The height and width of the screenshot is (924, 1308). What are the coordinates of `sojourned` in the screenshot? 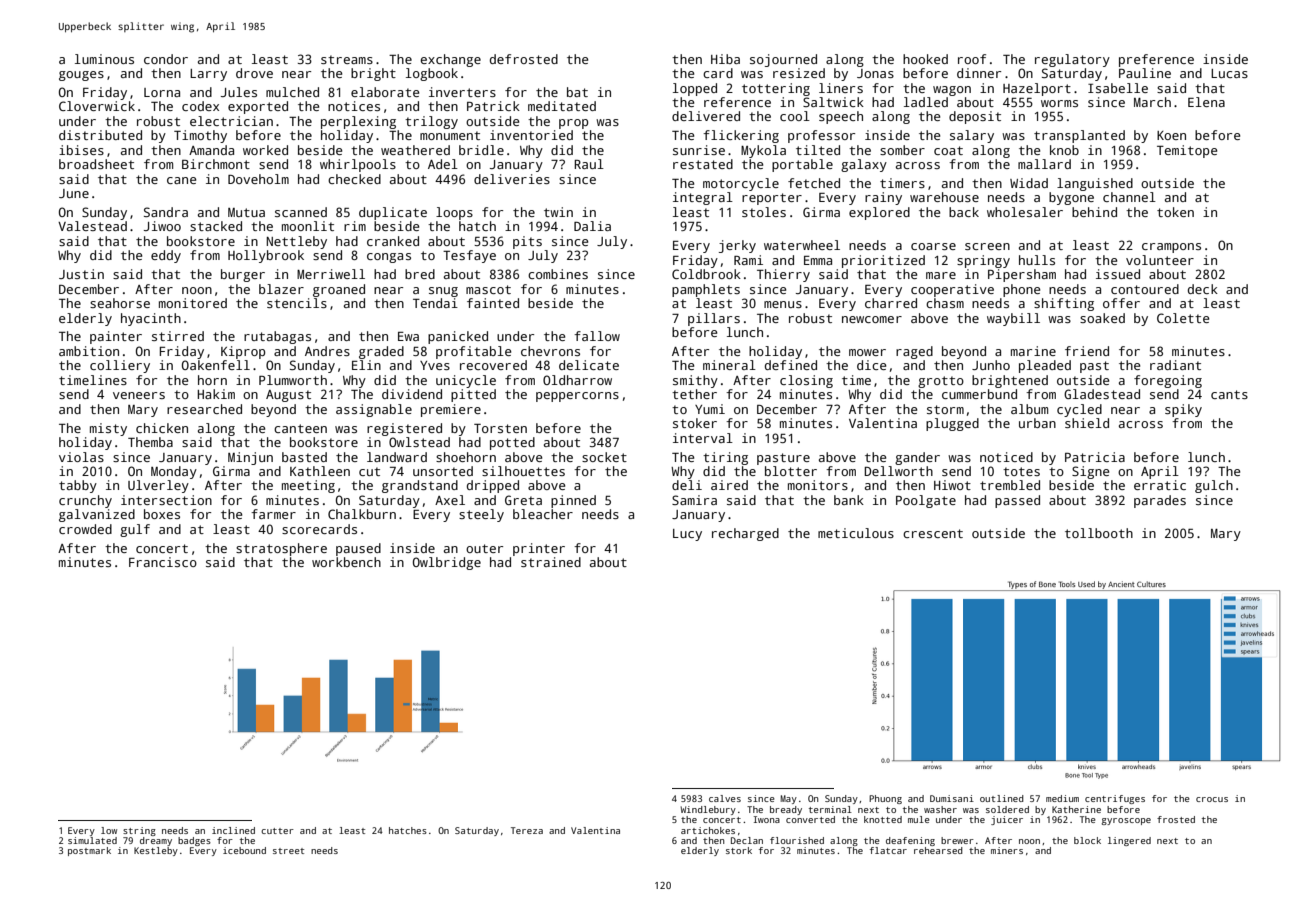 It's located at (783, 60).
